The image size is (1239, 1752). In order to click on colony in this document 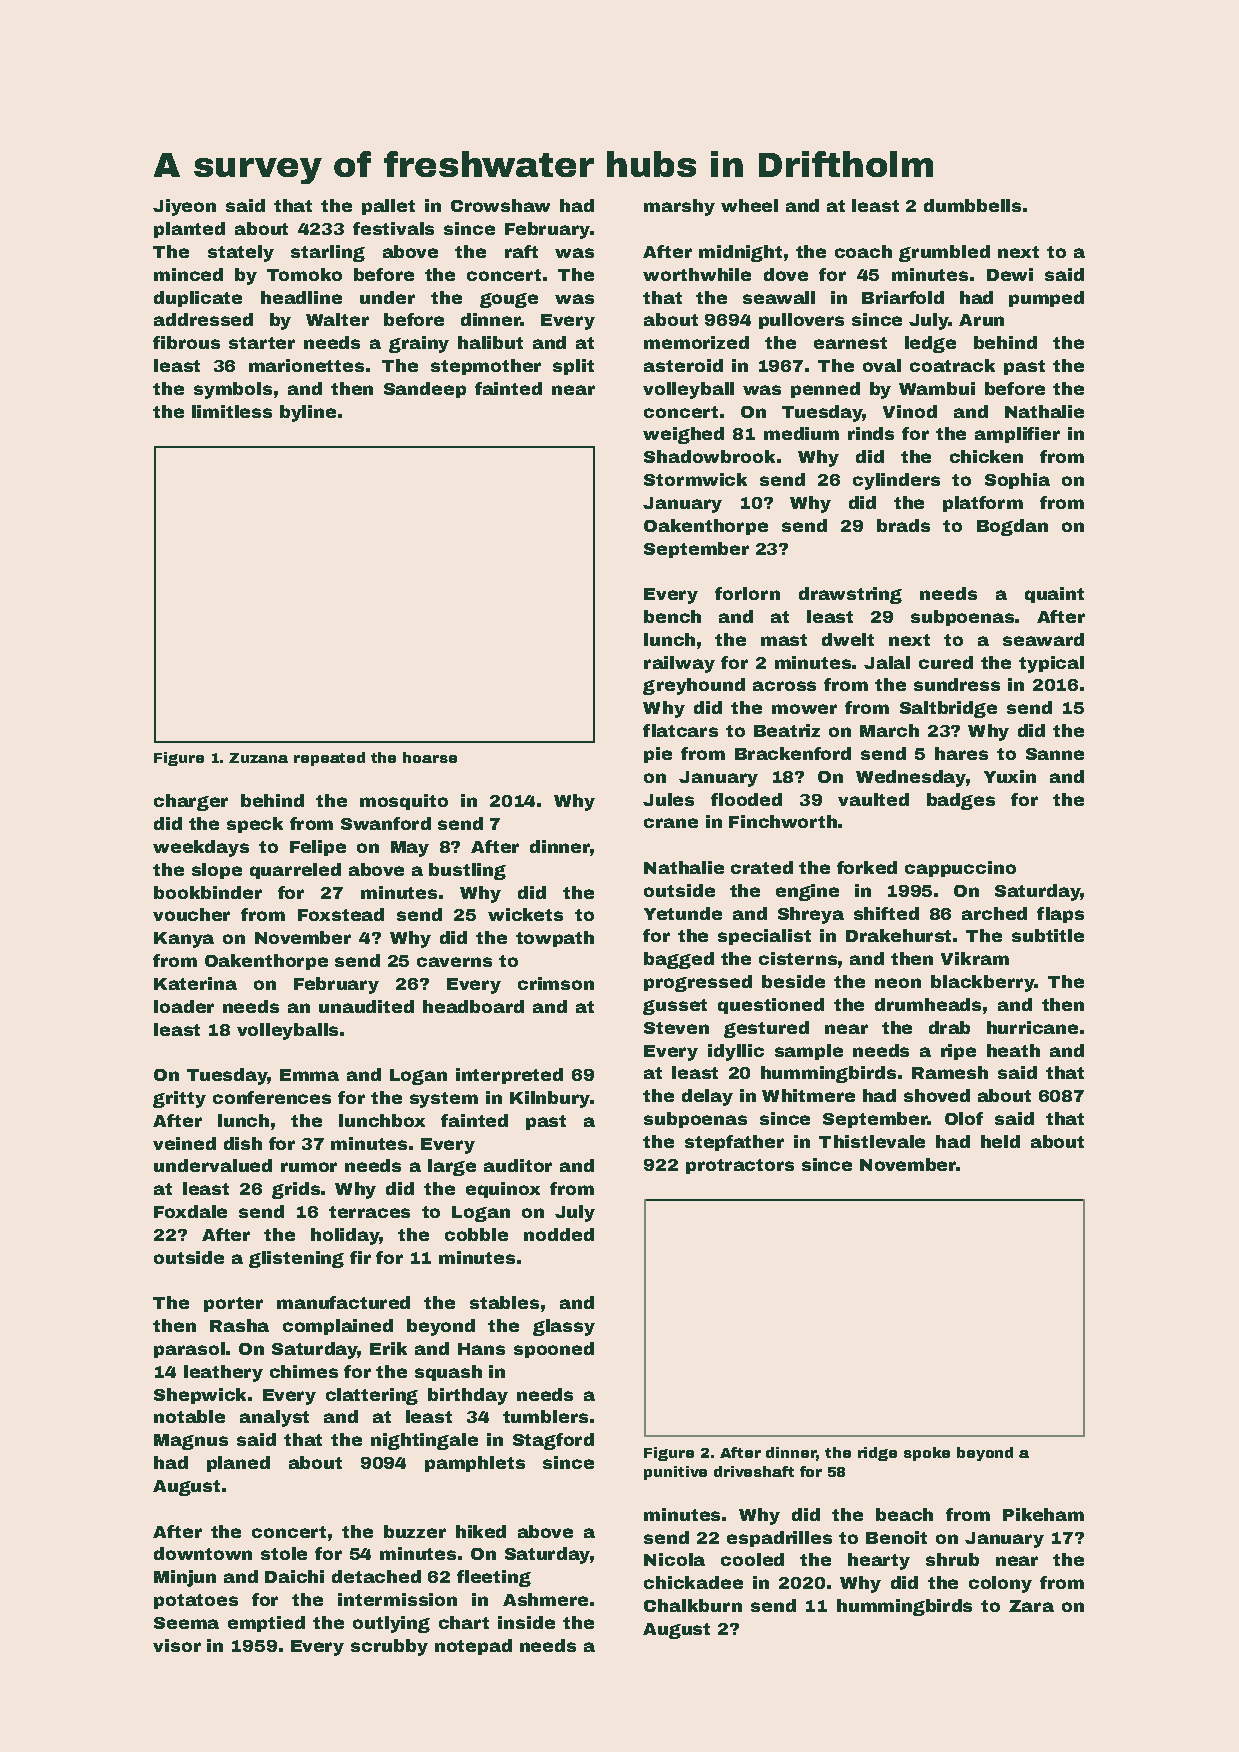, I will do `click(1000, 1584)`.
